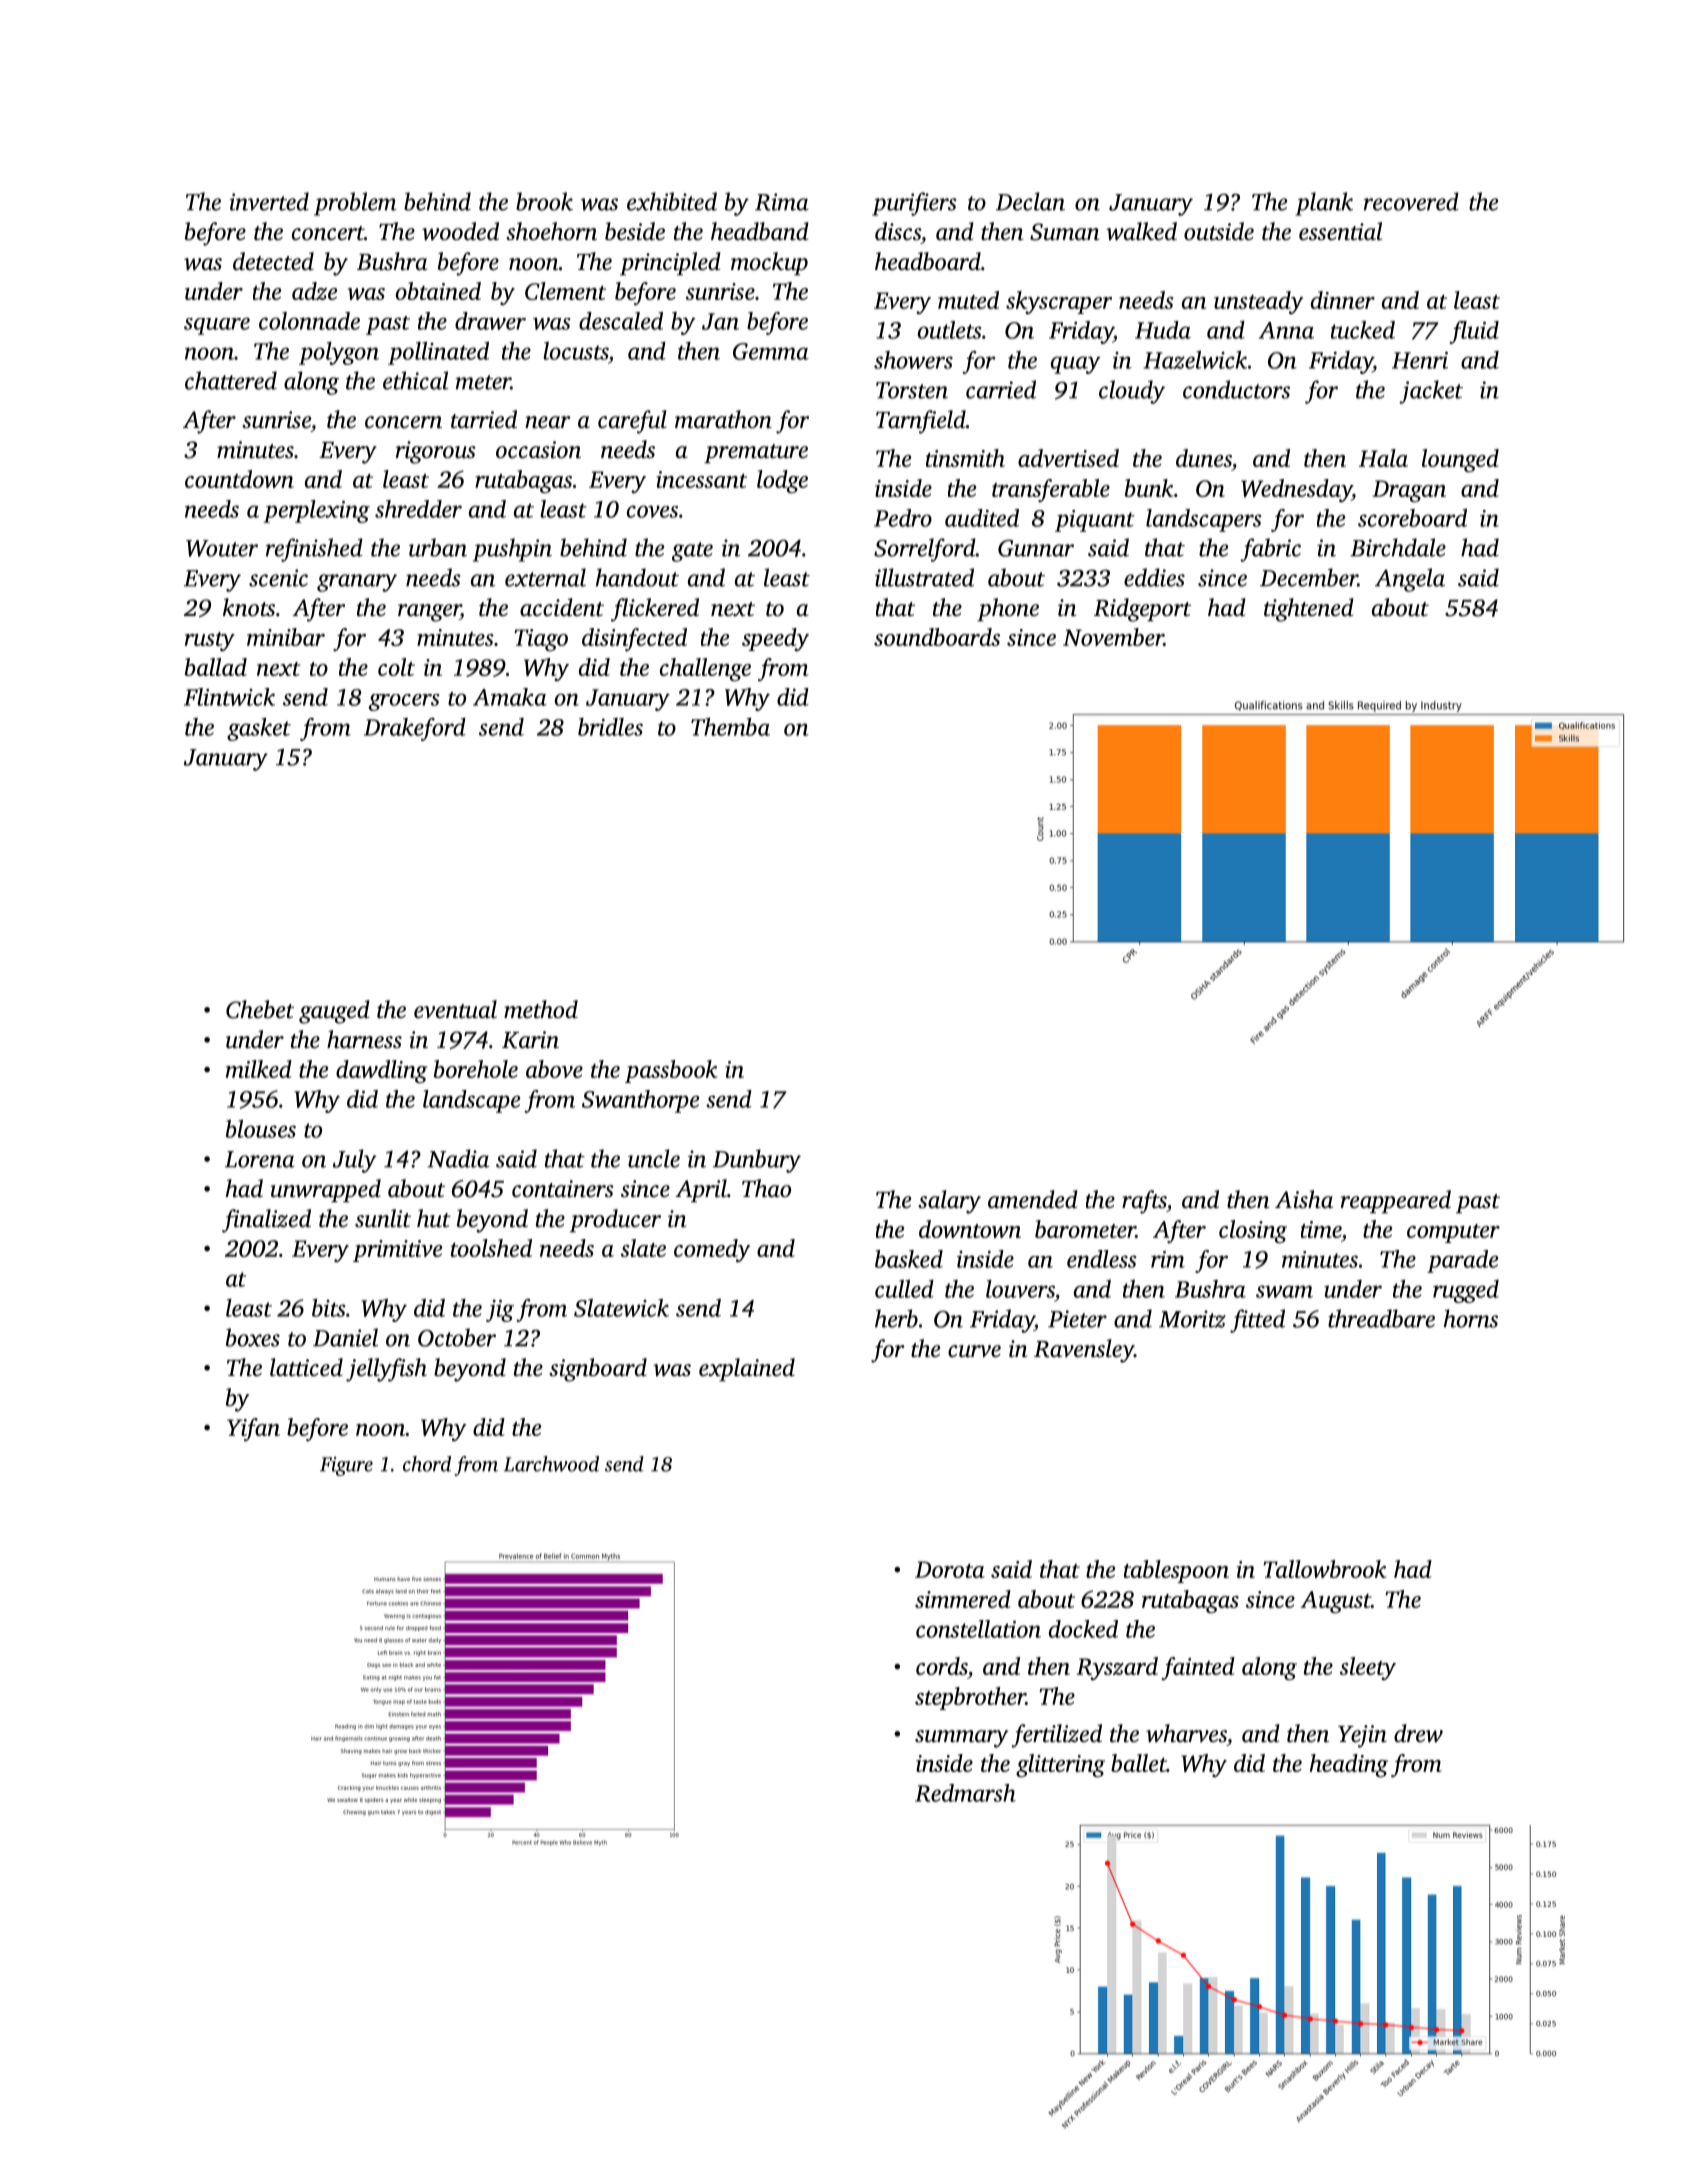 This screenshot has width=1683, height=2178. Describe the element at coordinates (1410, 580) in the screenshot. I see `Angela` at that location.
